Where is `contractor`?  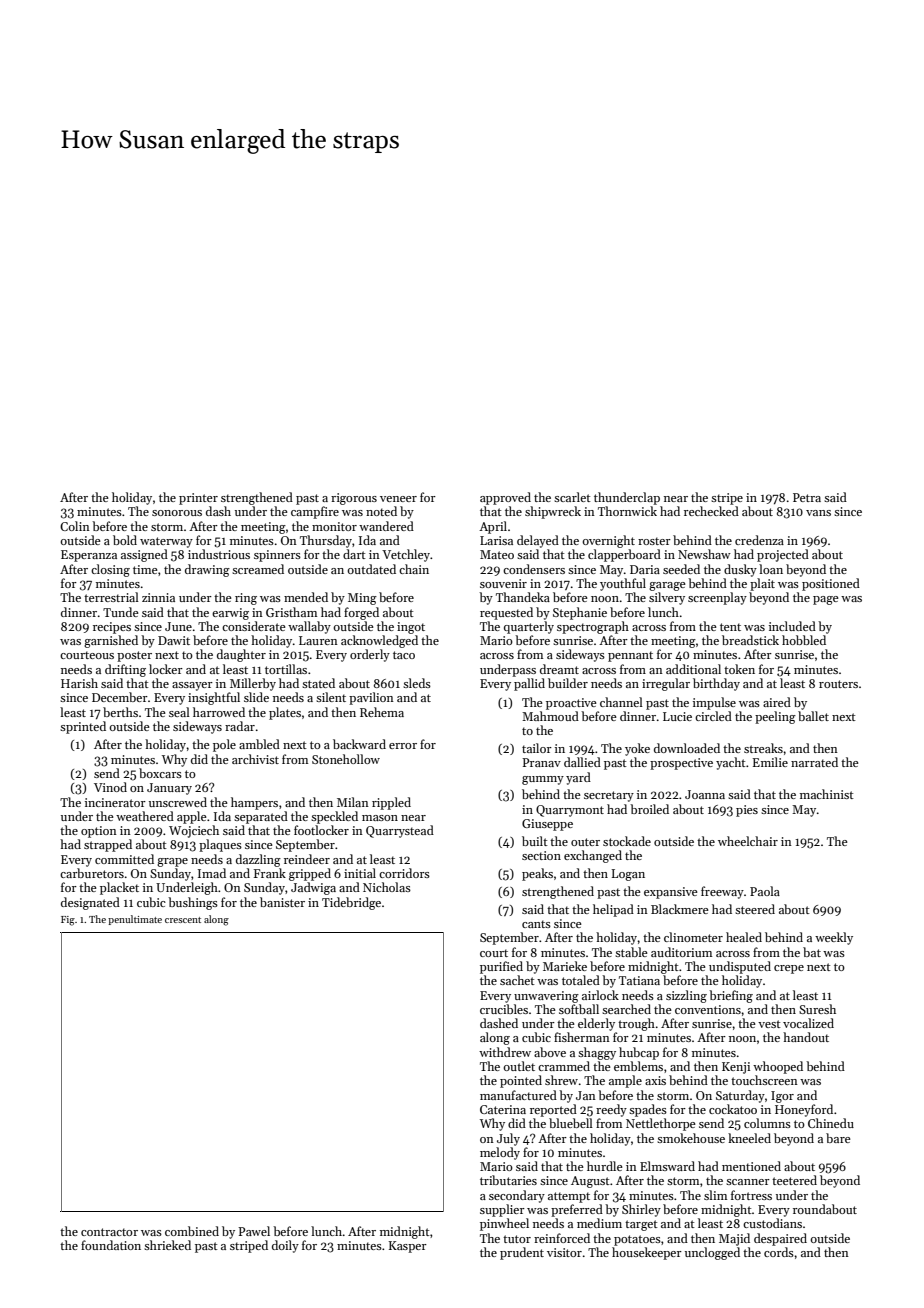
contractor is located at coordinates (109, 1232).
